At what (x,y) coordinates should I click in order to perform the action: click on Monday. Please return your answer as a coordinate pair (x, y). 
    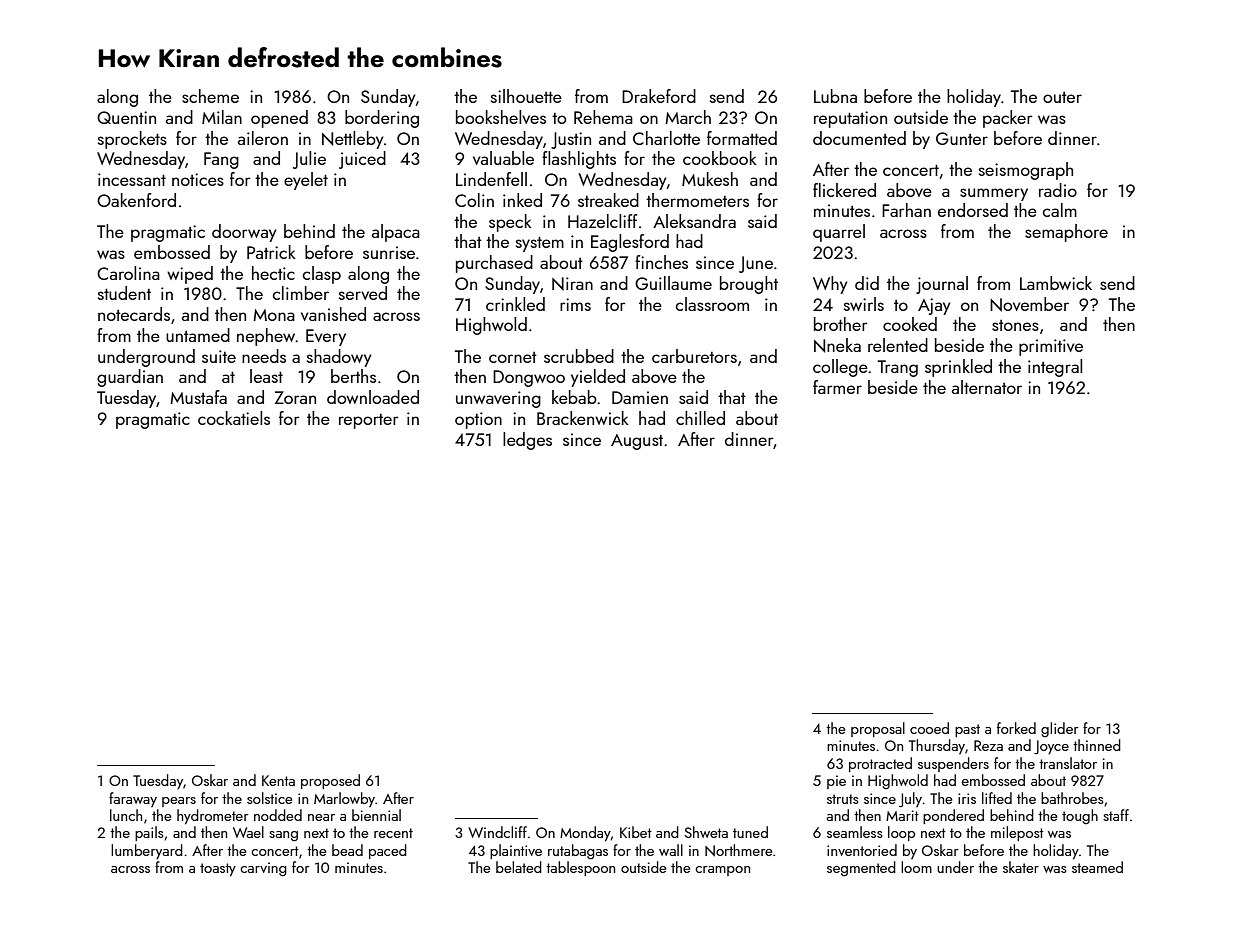
    Looking at the image, I should click on (585, 834).
